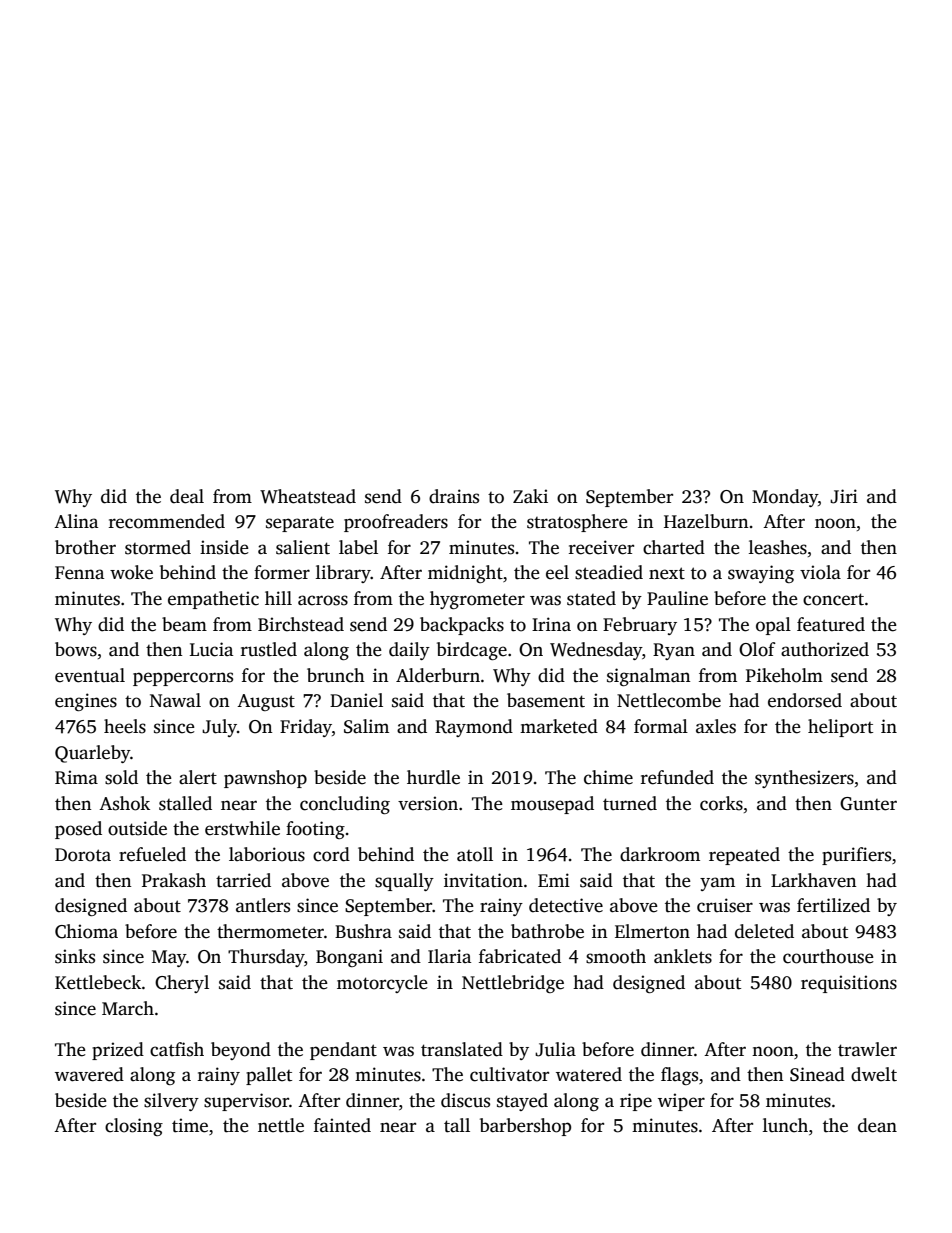  Describe the element at coordinates (530, 496) in the screenshot. I see `Zaki` at that location.
